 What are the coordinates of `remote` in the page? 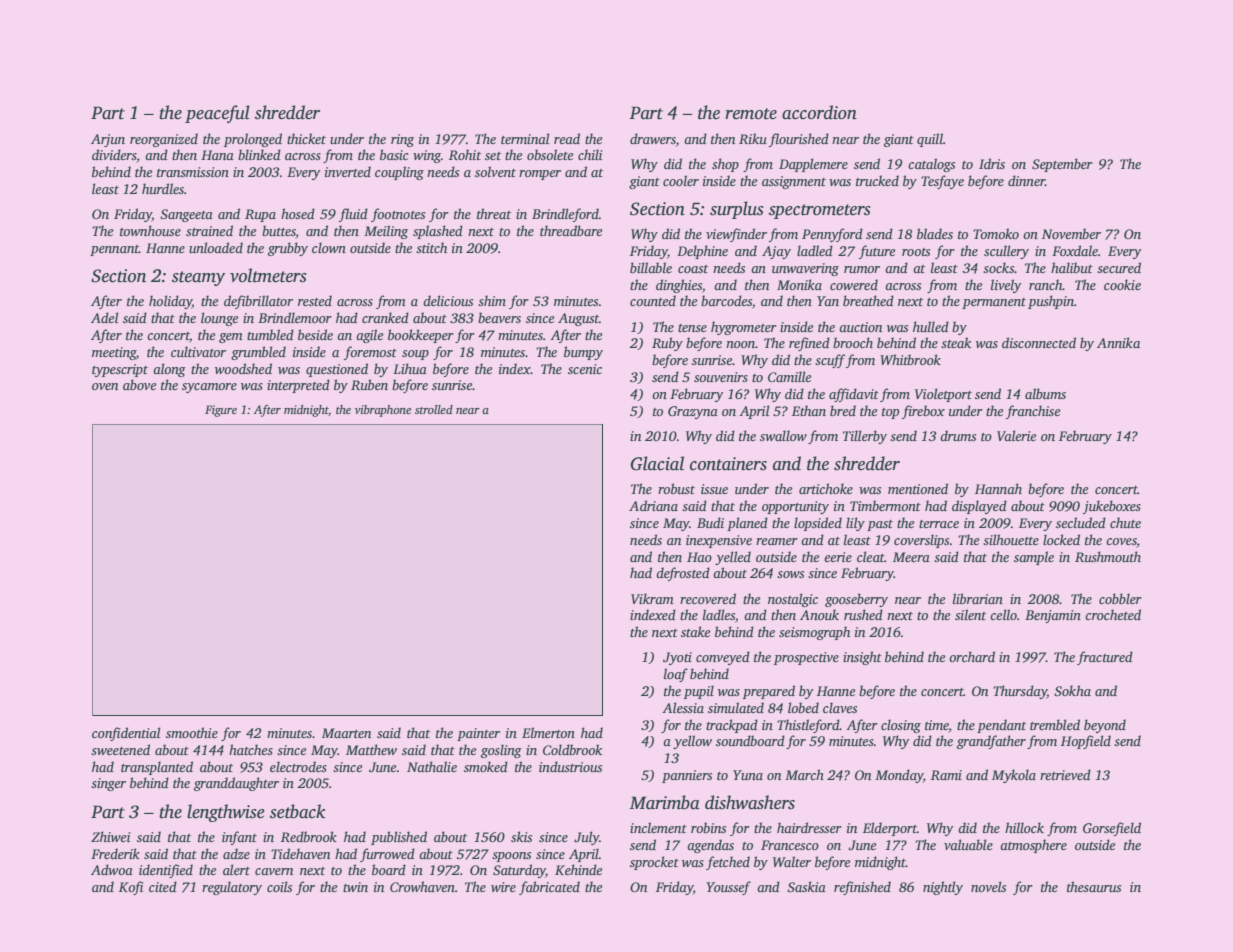 It's located at (751, 114).
